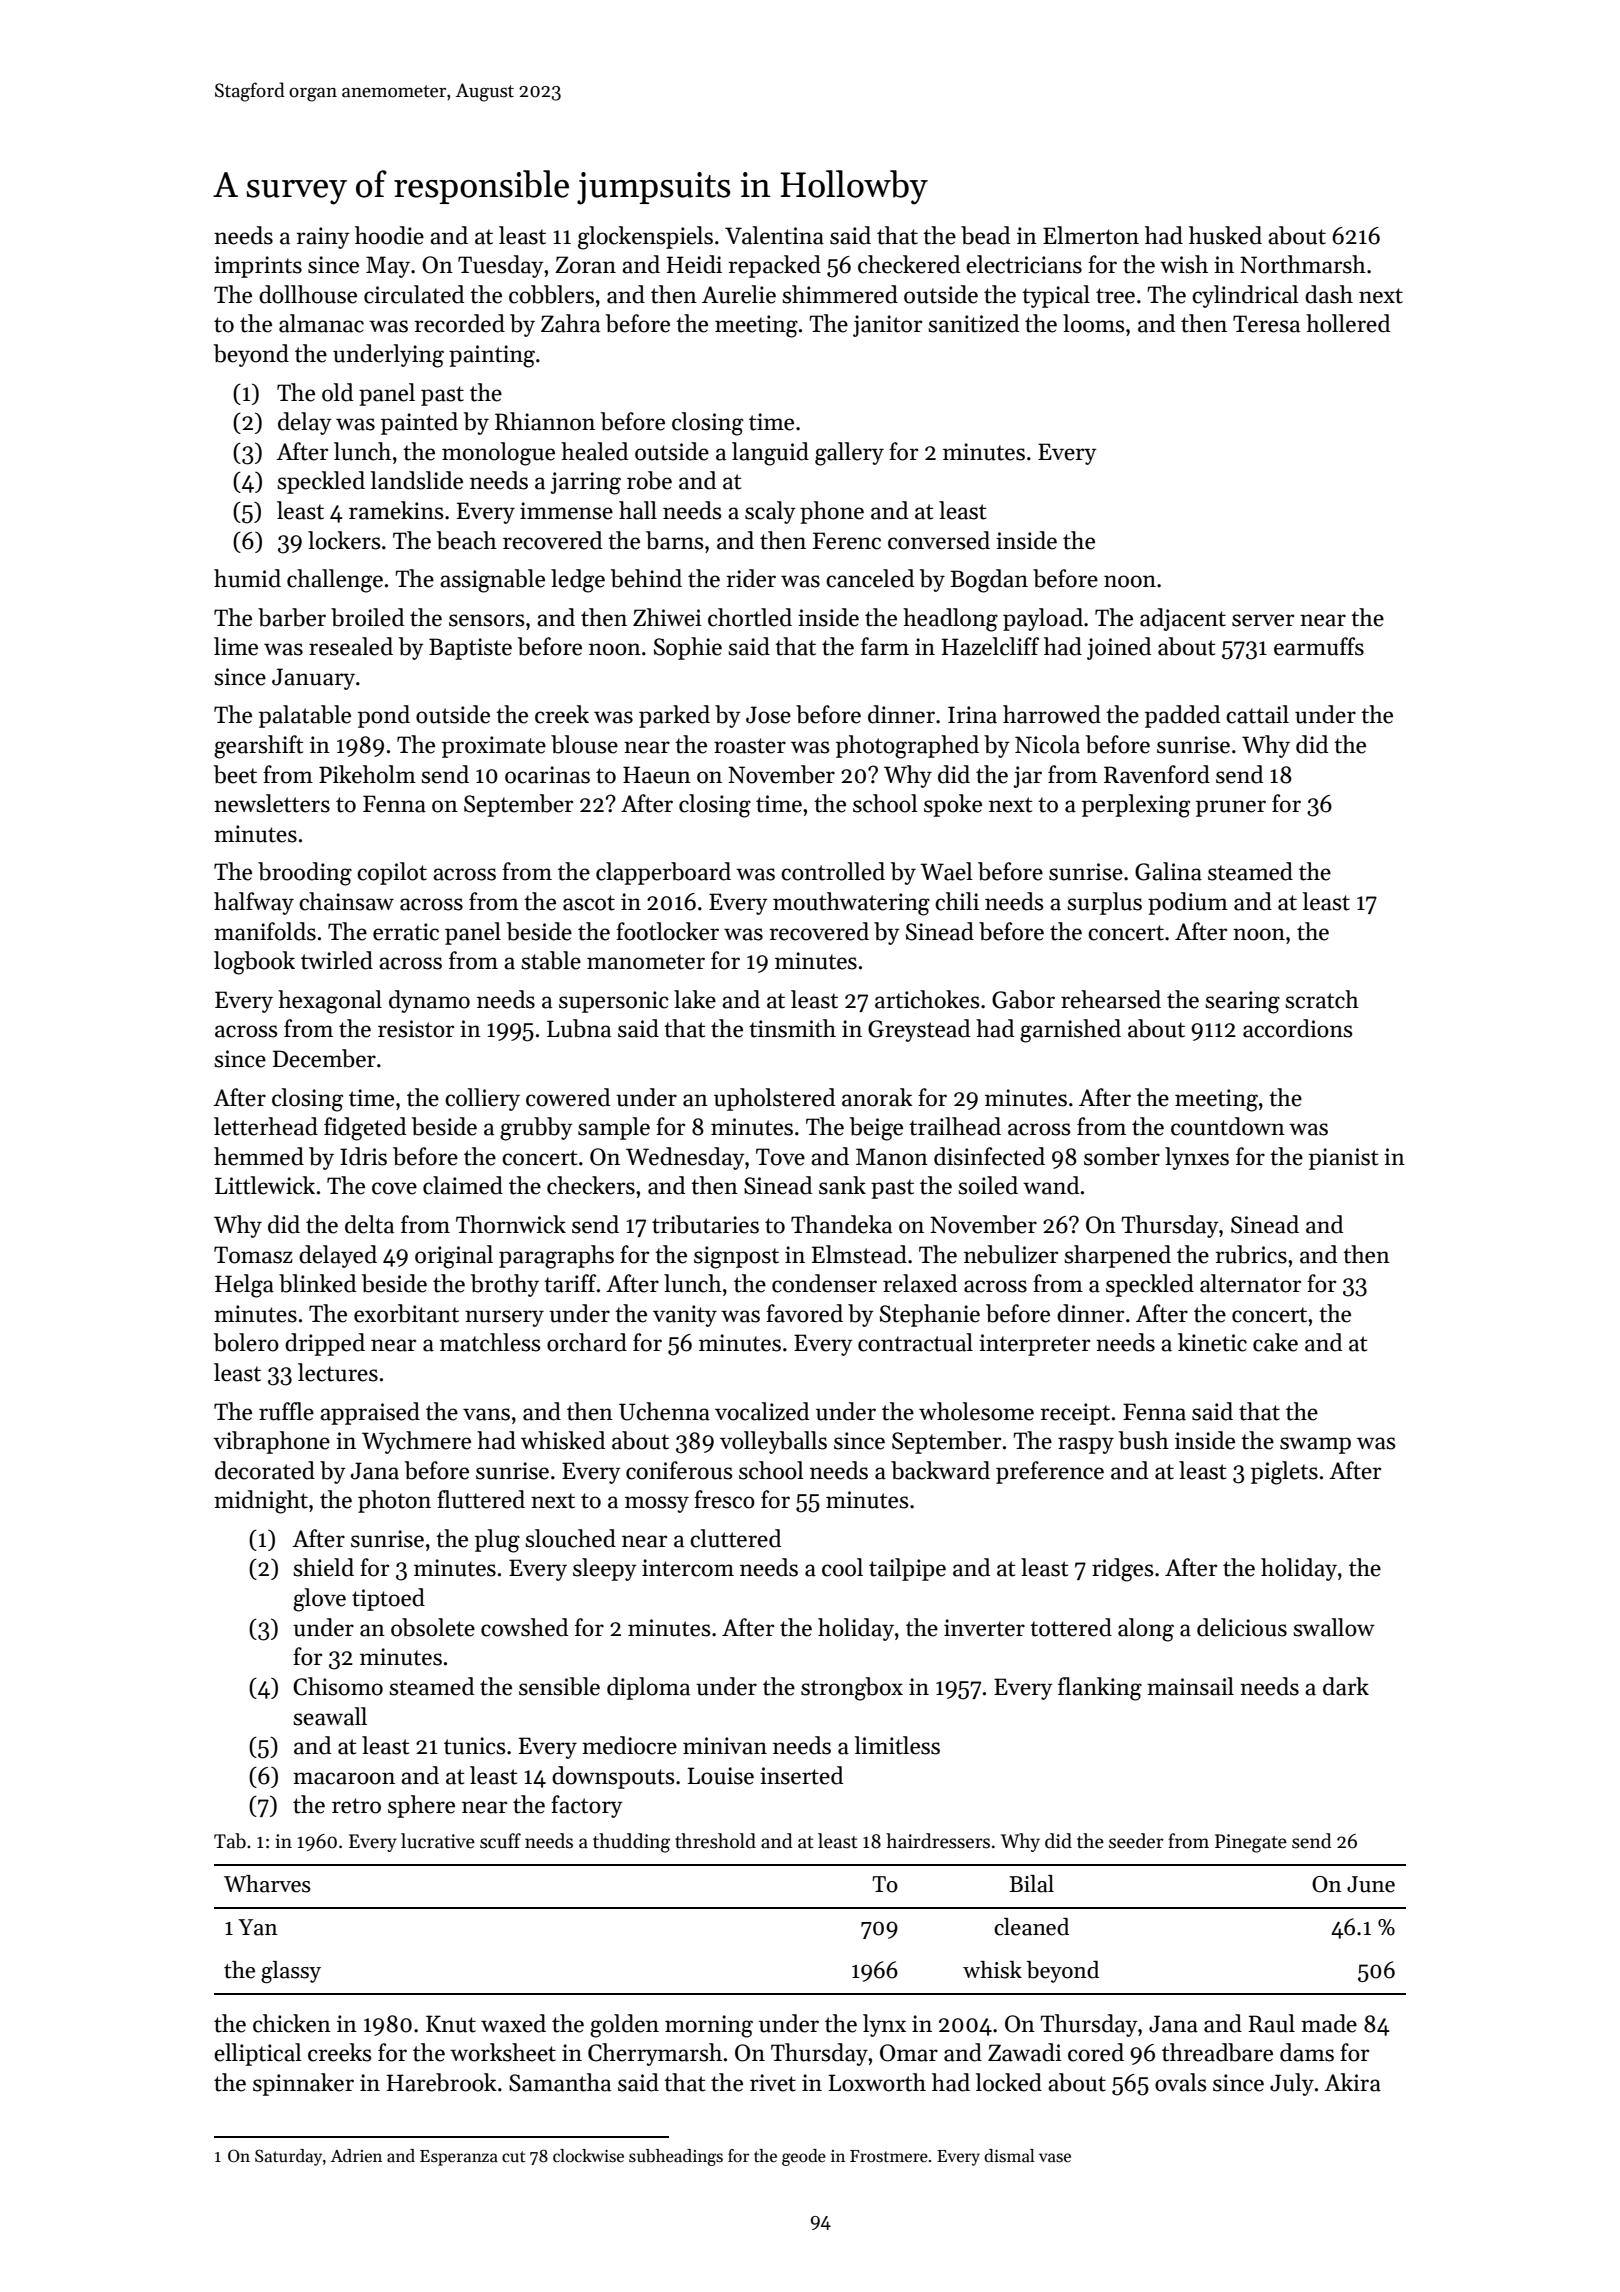 Image resolution: width=1620 pixels, height=2292 pixels. Describe the element at coordinates (1111, 999) in the image. I see `rehearsed` at that location.
